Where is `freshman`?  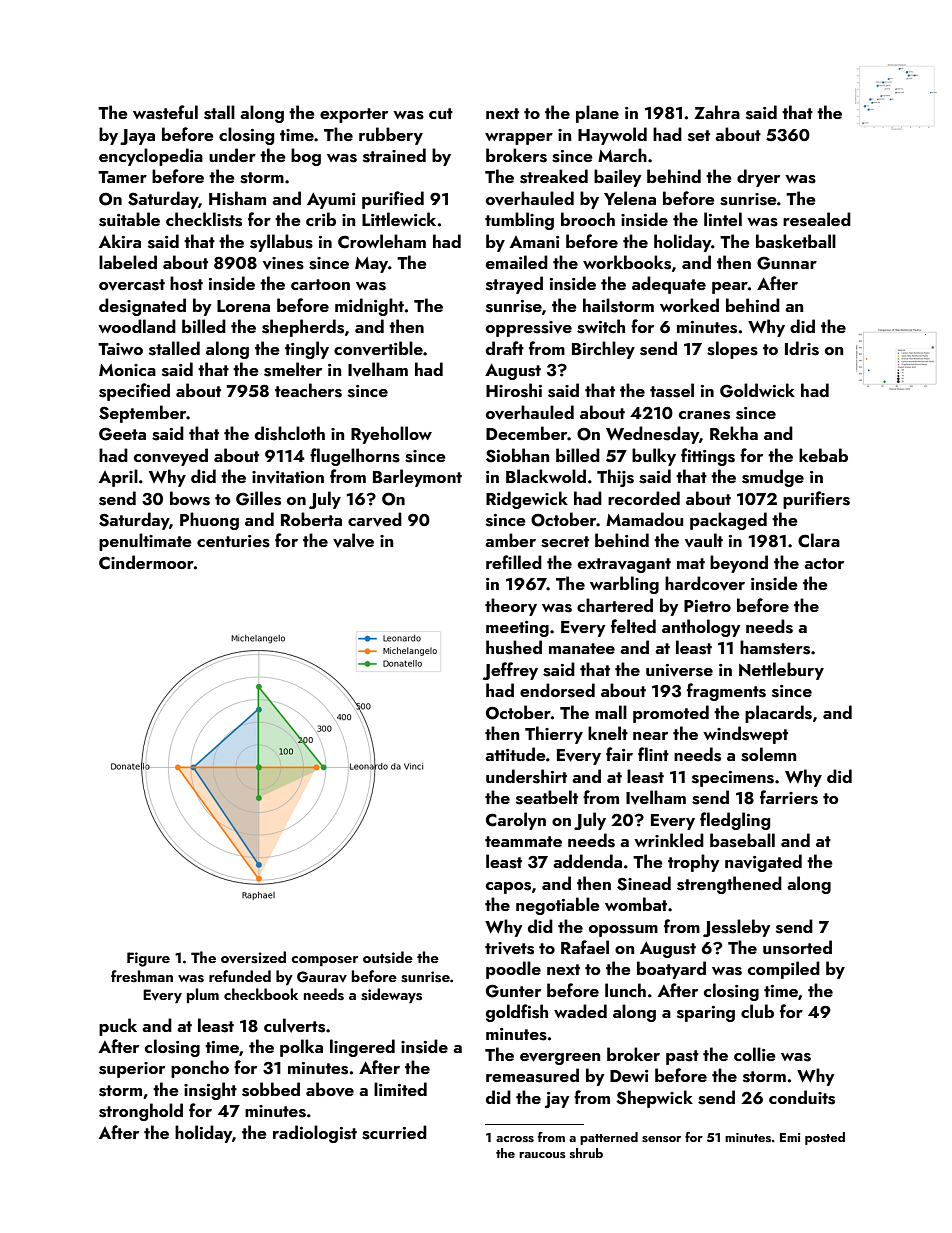 freshman is located at coordinates (142, 976).
